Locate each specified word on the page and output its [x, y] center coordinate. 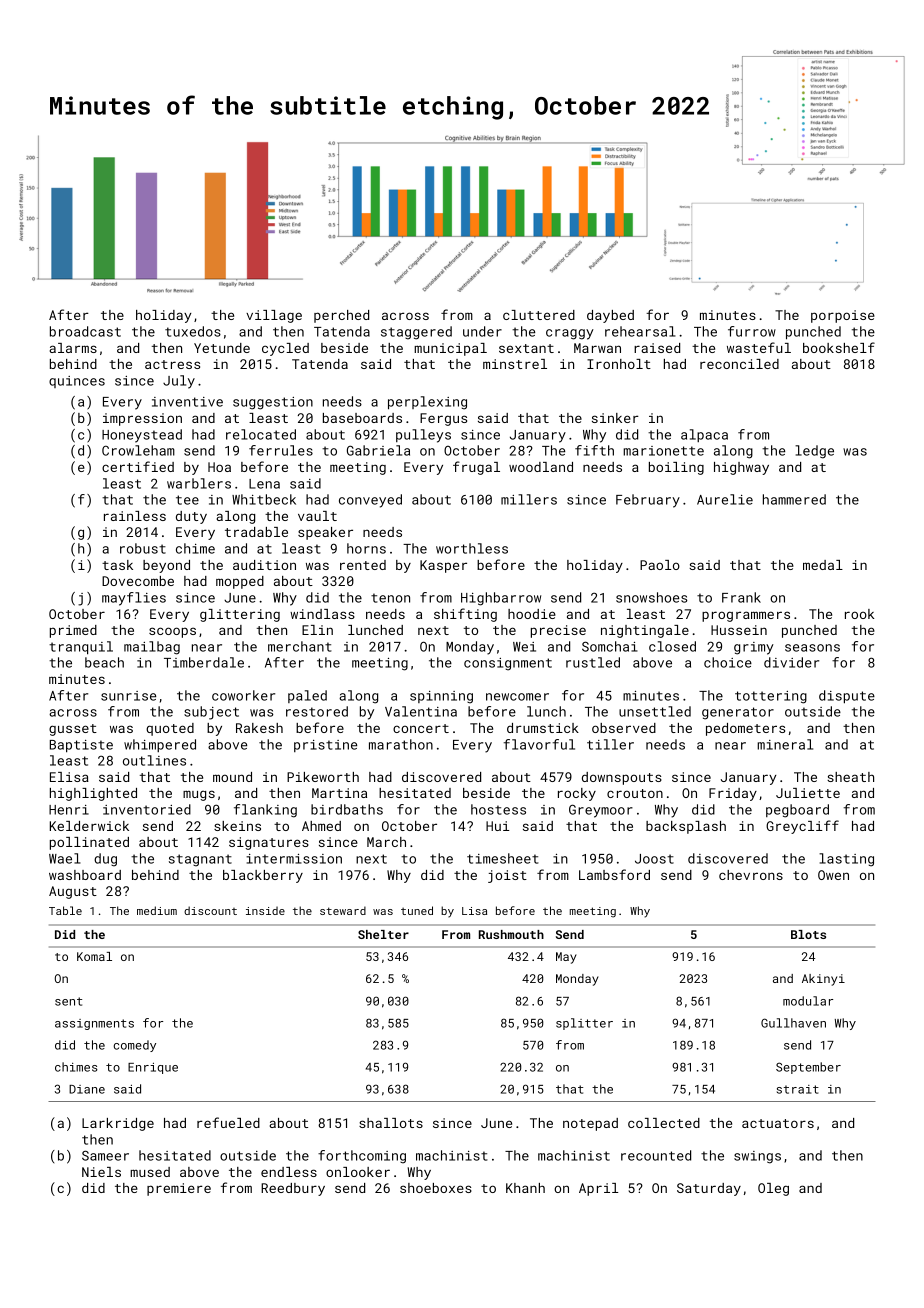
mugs [199, 795]
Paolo [660, 565]
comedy [134, 1046]
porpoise [843, 316]
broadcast [85, 331]
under [482, 331]
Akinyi [823, 980]
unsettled [655, 711]
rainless [135, 516]
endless [289, 1172]
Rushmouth [511, 934]
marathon [401, 744]
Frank [741, 597]
